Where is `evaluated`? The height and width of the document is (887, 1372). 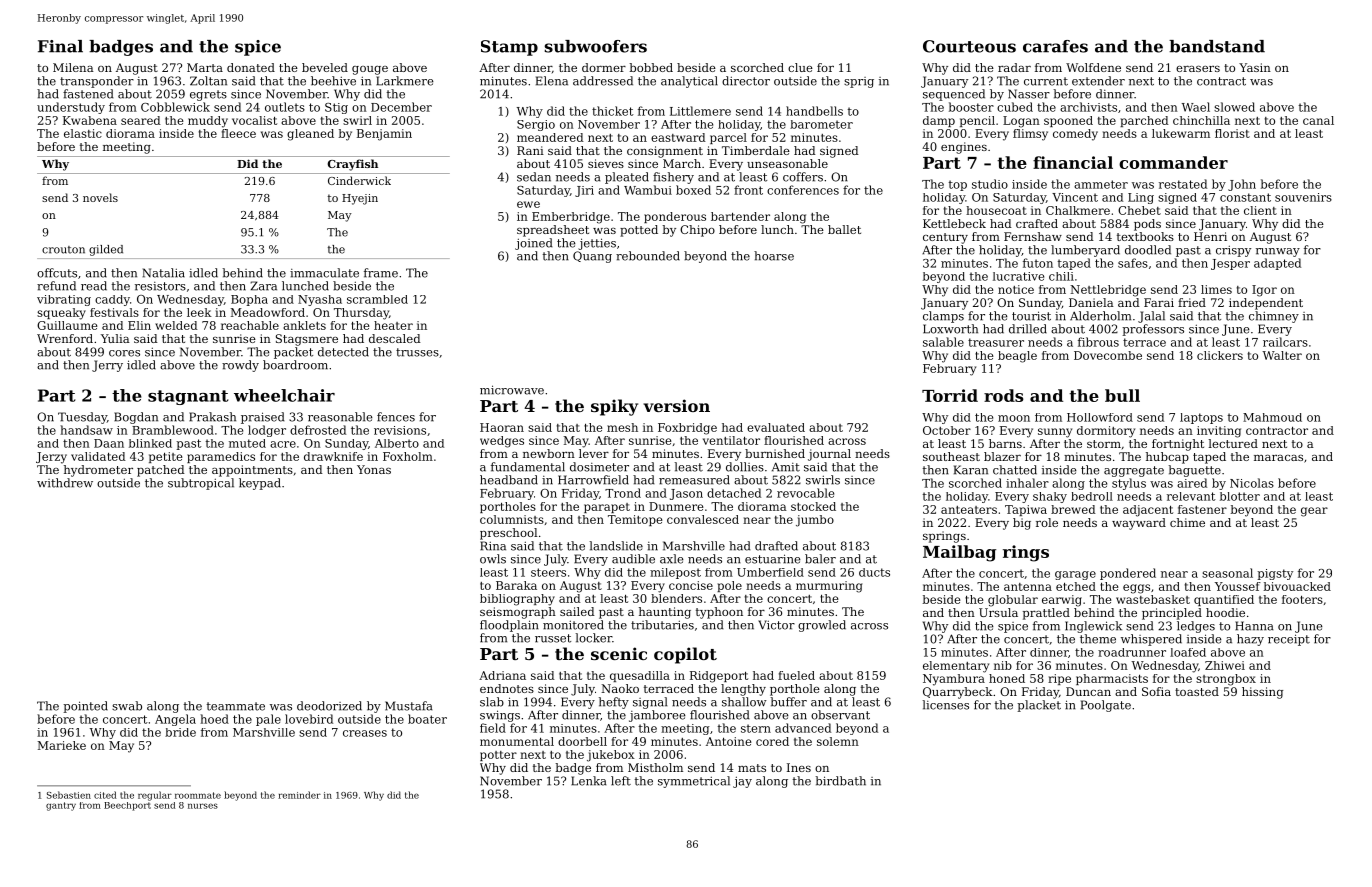
evaluated is located at coordinates (776, 427).
